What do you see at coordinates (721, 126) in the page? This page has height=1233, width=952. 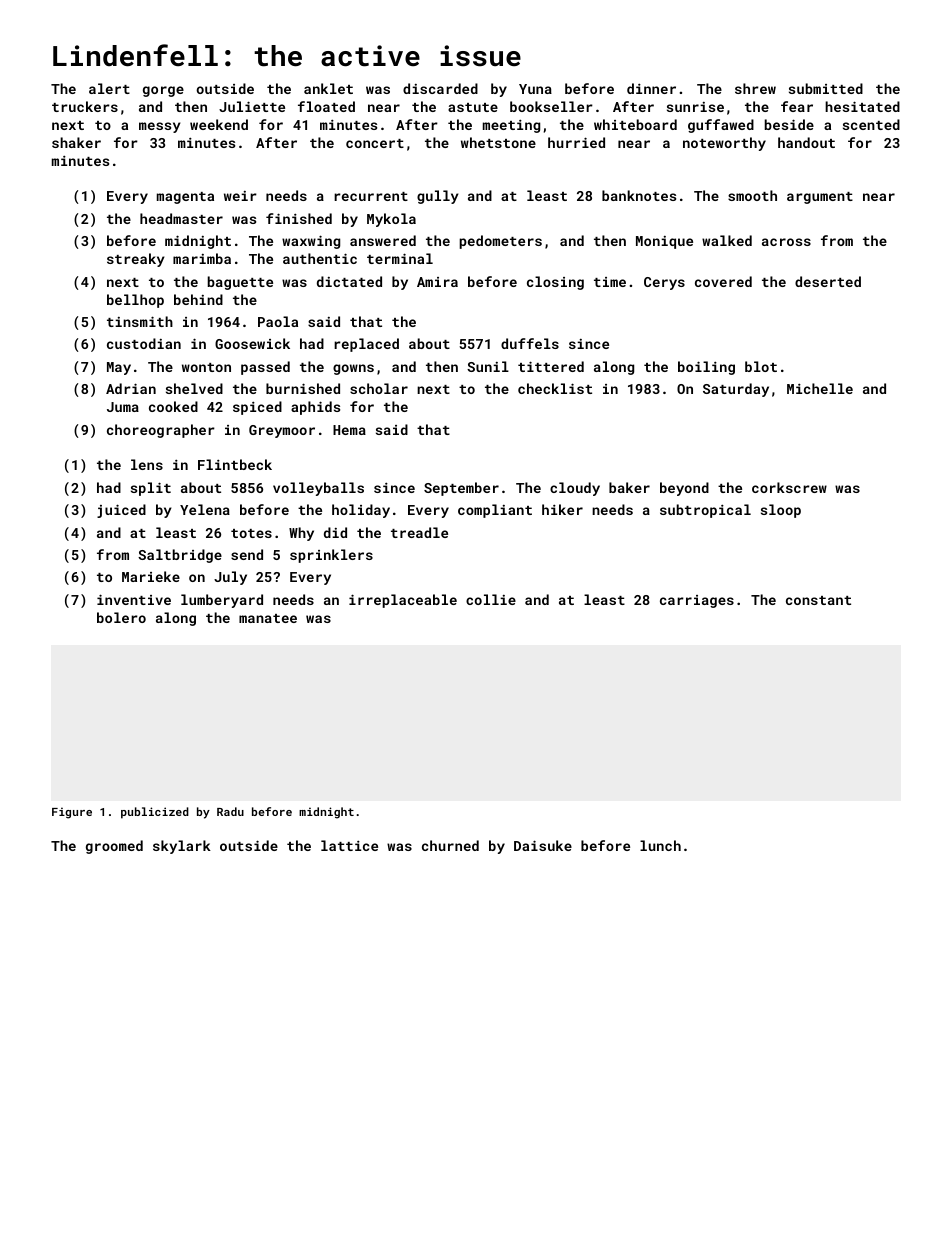 I see `guffawed` at bounding box center [721, 126].
